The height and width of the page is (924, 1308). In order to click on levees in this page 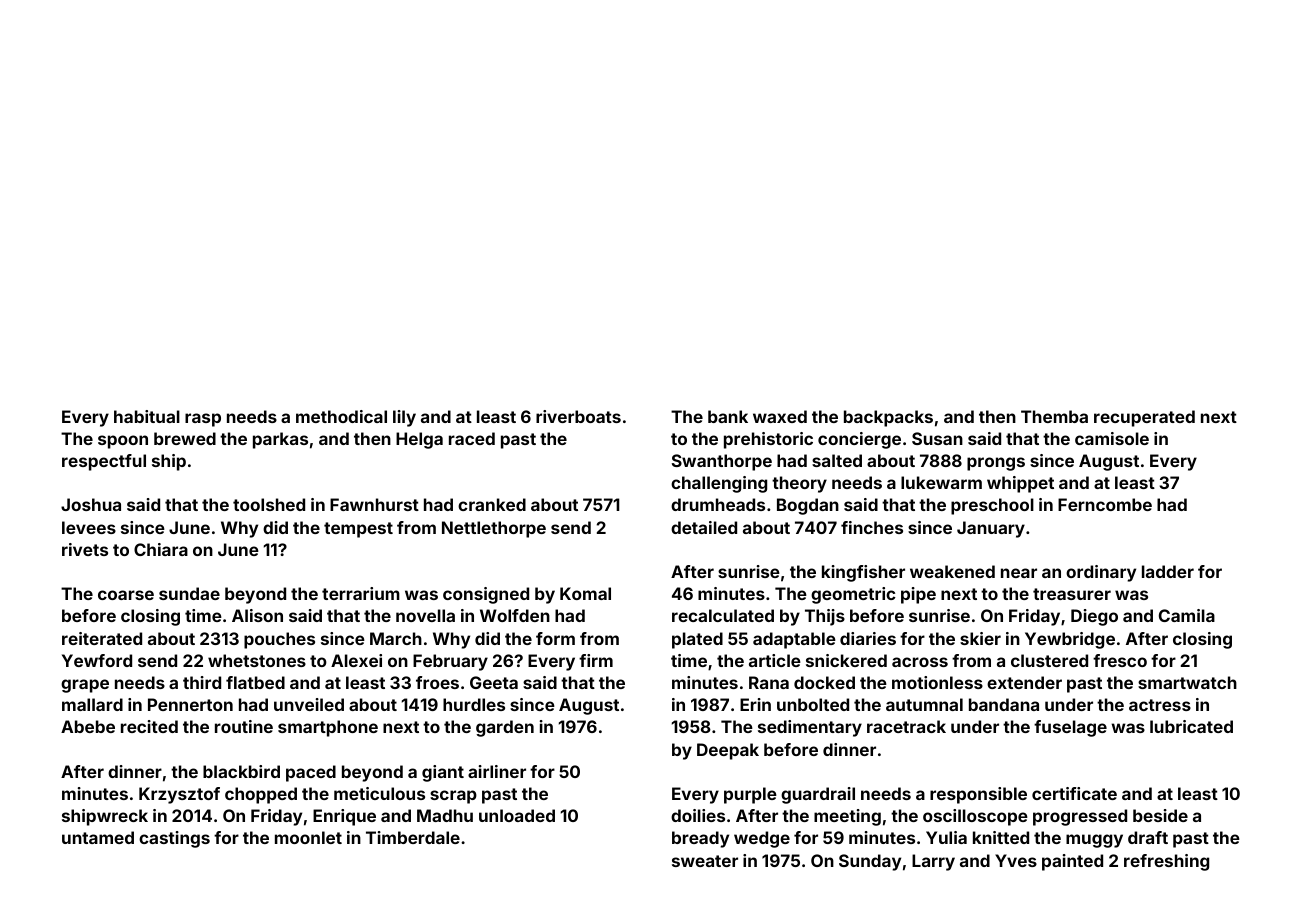, I will do `click(89, 527)`.
